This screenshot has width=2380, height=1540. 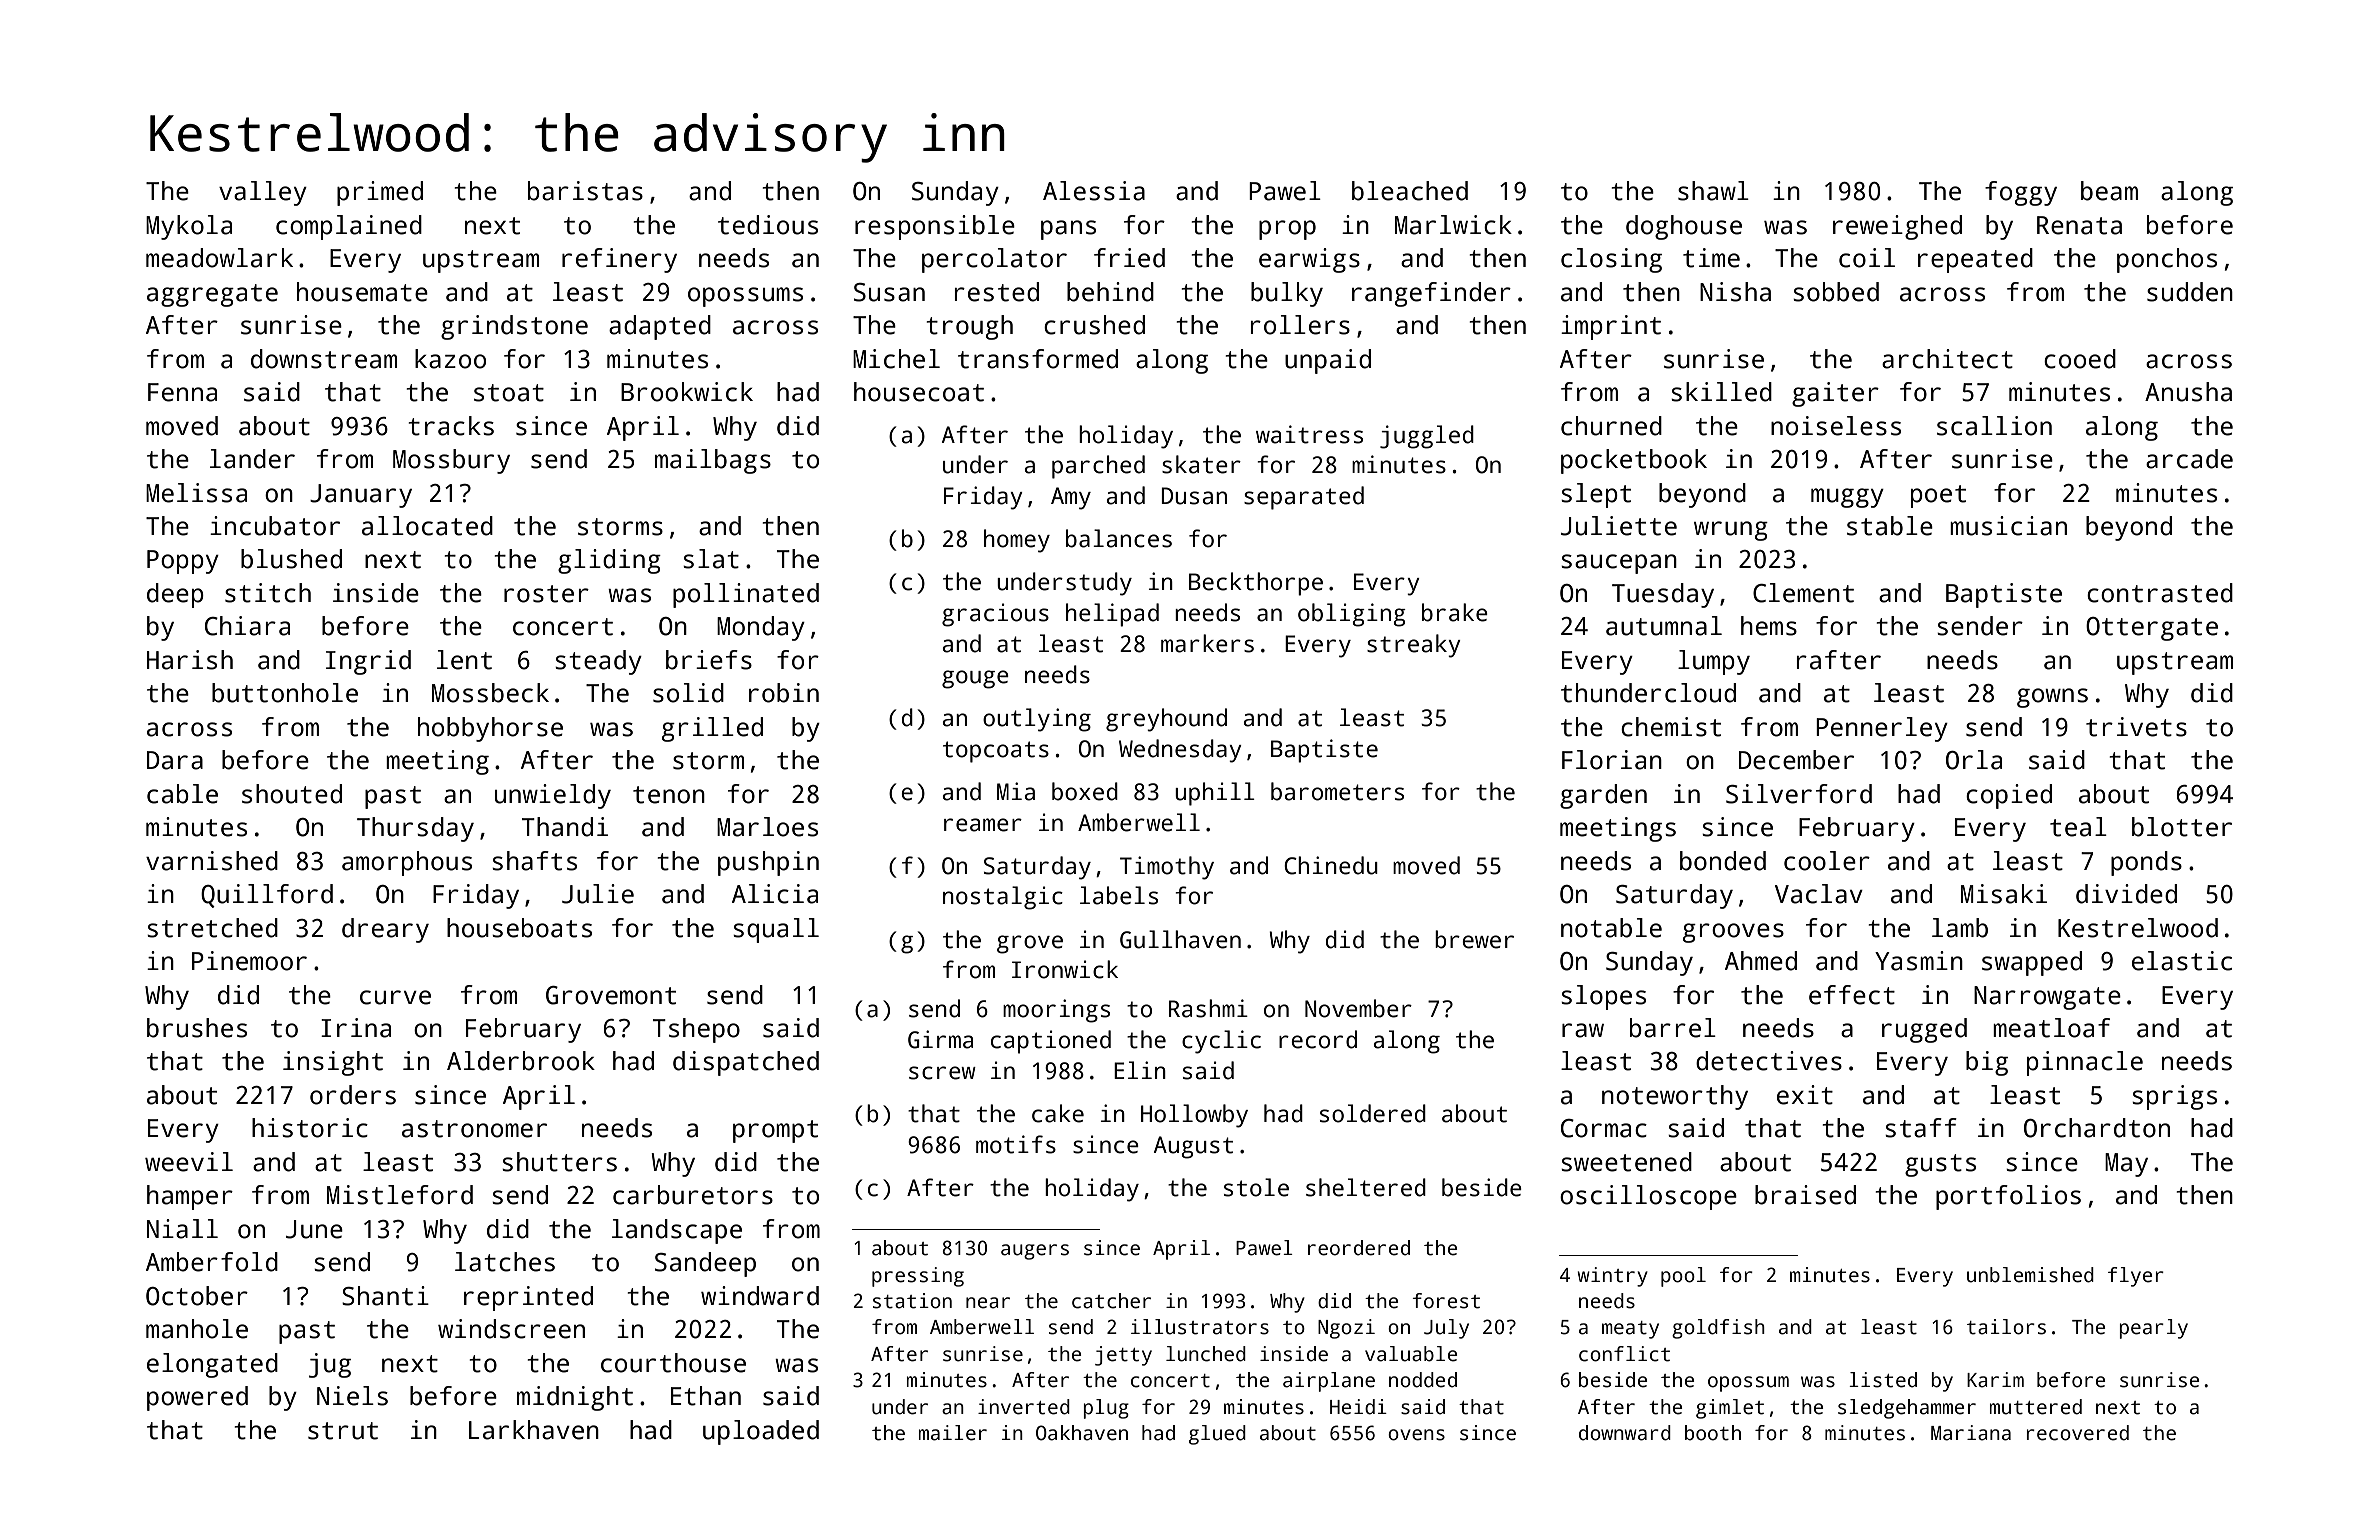 I want to click on lumpy, so click(x=1714, y=662).
